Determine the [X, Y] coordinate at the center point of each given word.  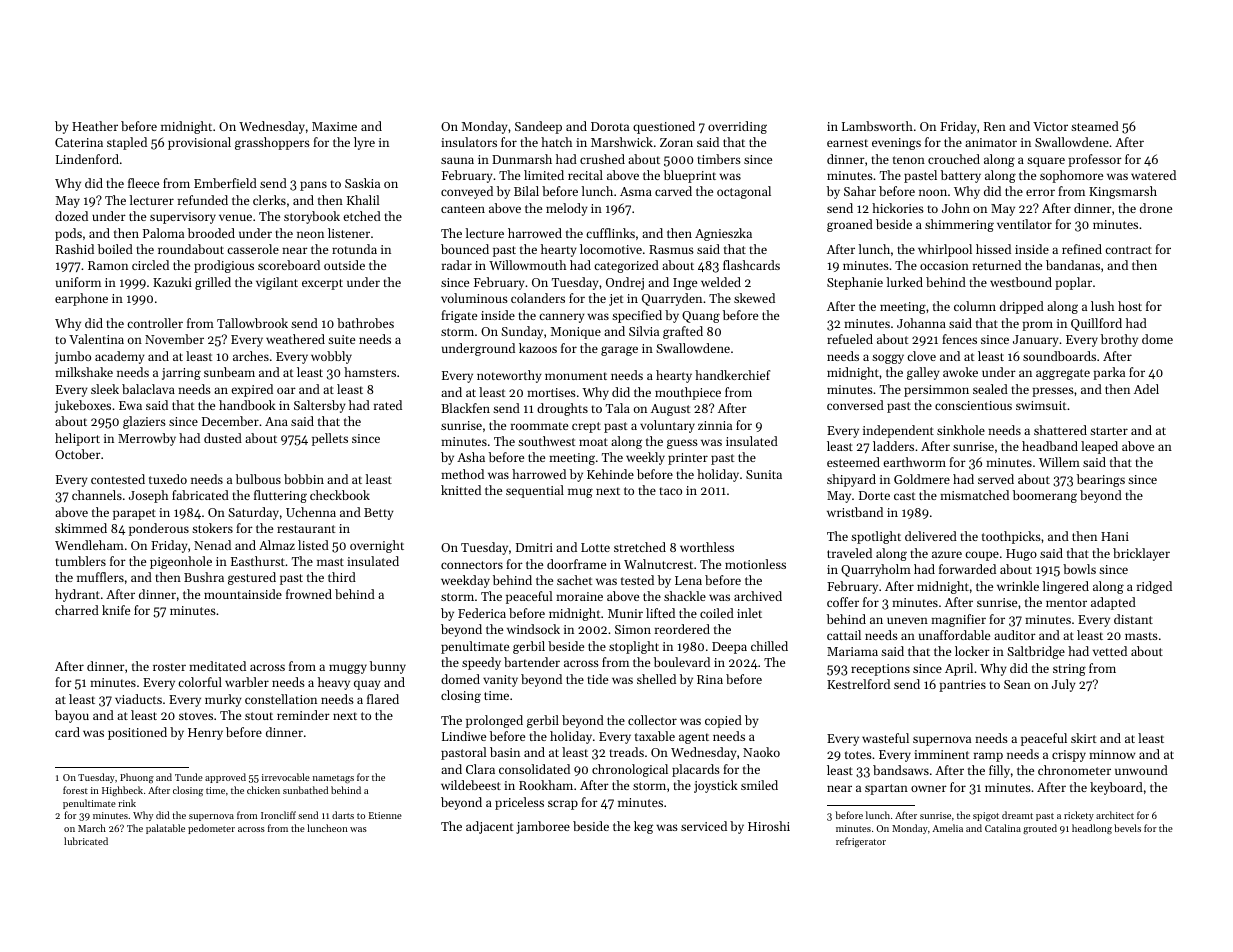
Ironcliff [278, 815]
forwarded [967, 569]
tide [597, 679]
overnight [377, 546]
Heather [95, 126]
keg [643, 827]
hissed [993, 249]
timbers [719, 159]
